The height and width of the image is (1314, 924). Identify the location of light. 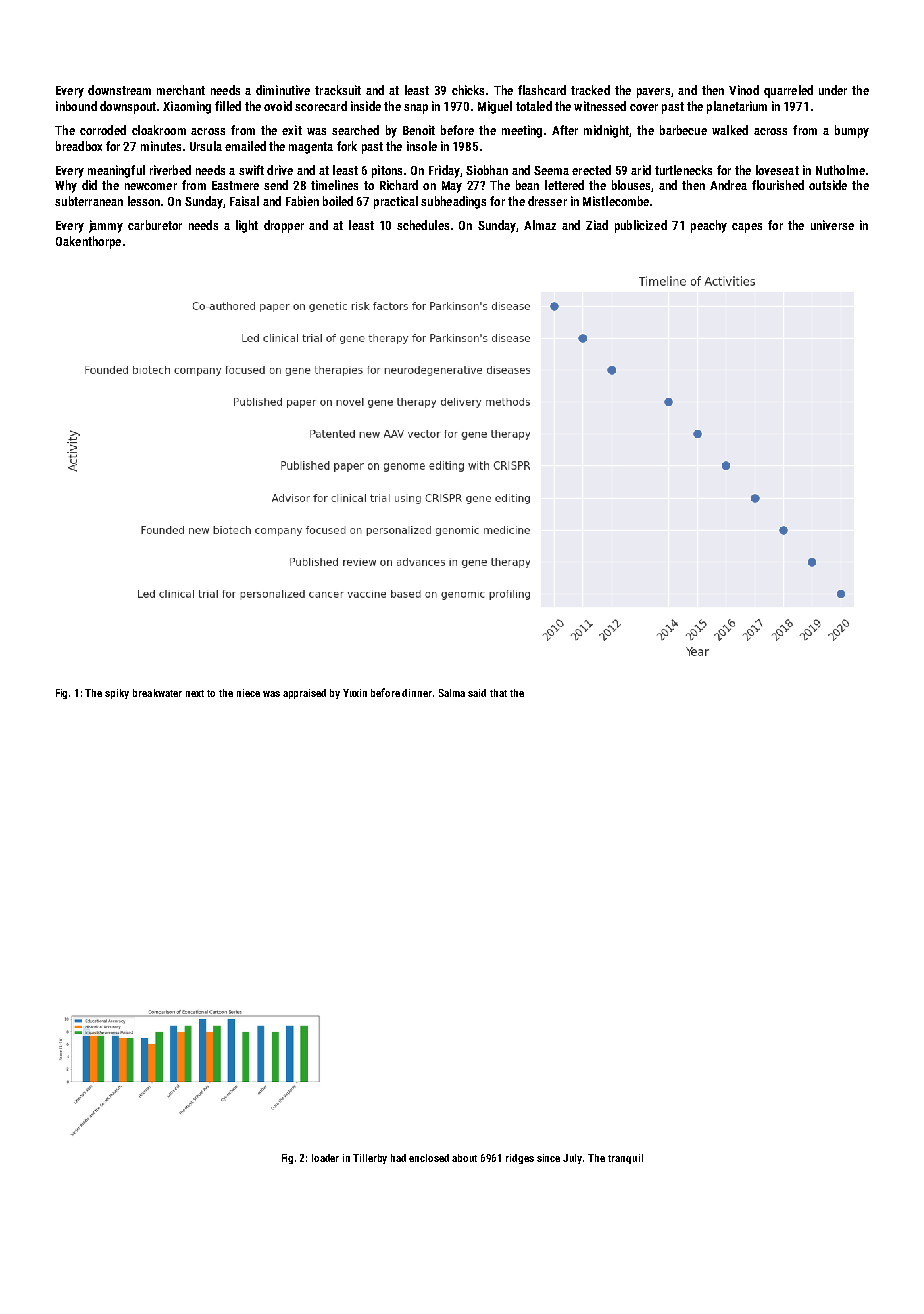
(247, 226).
